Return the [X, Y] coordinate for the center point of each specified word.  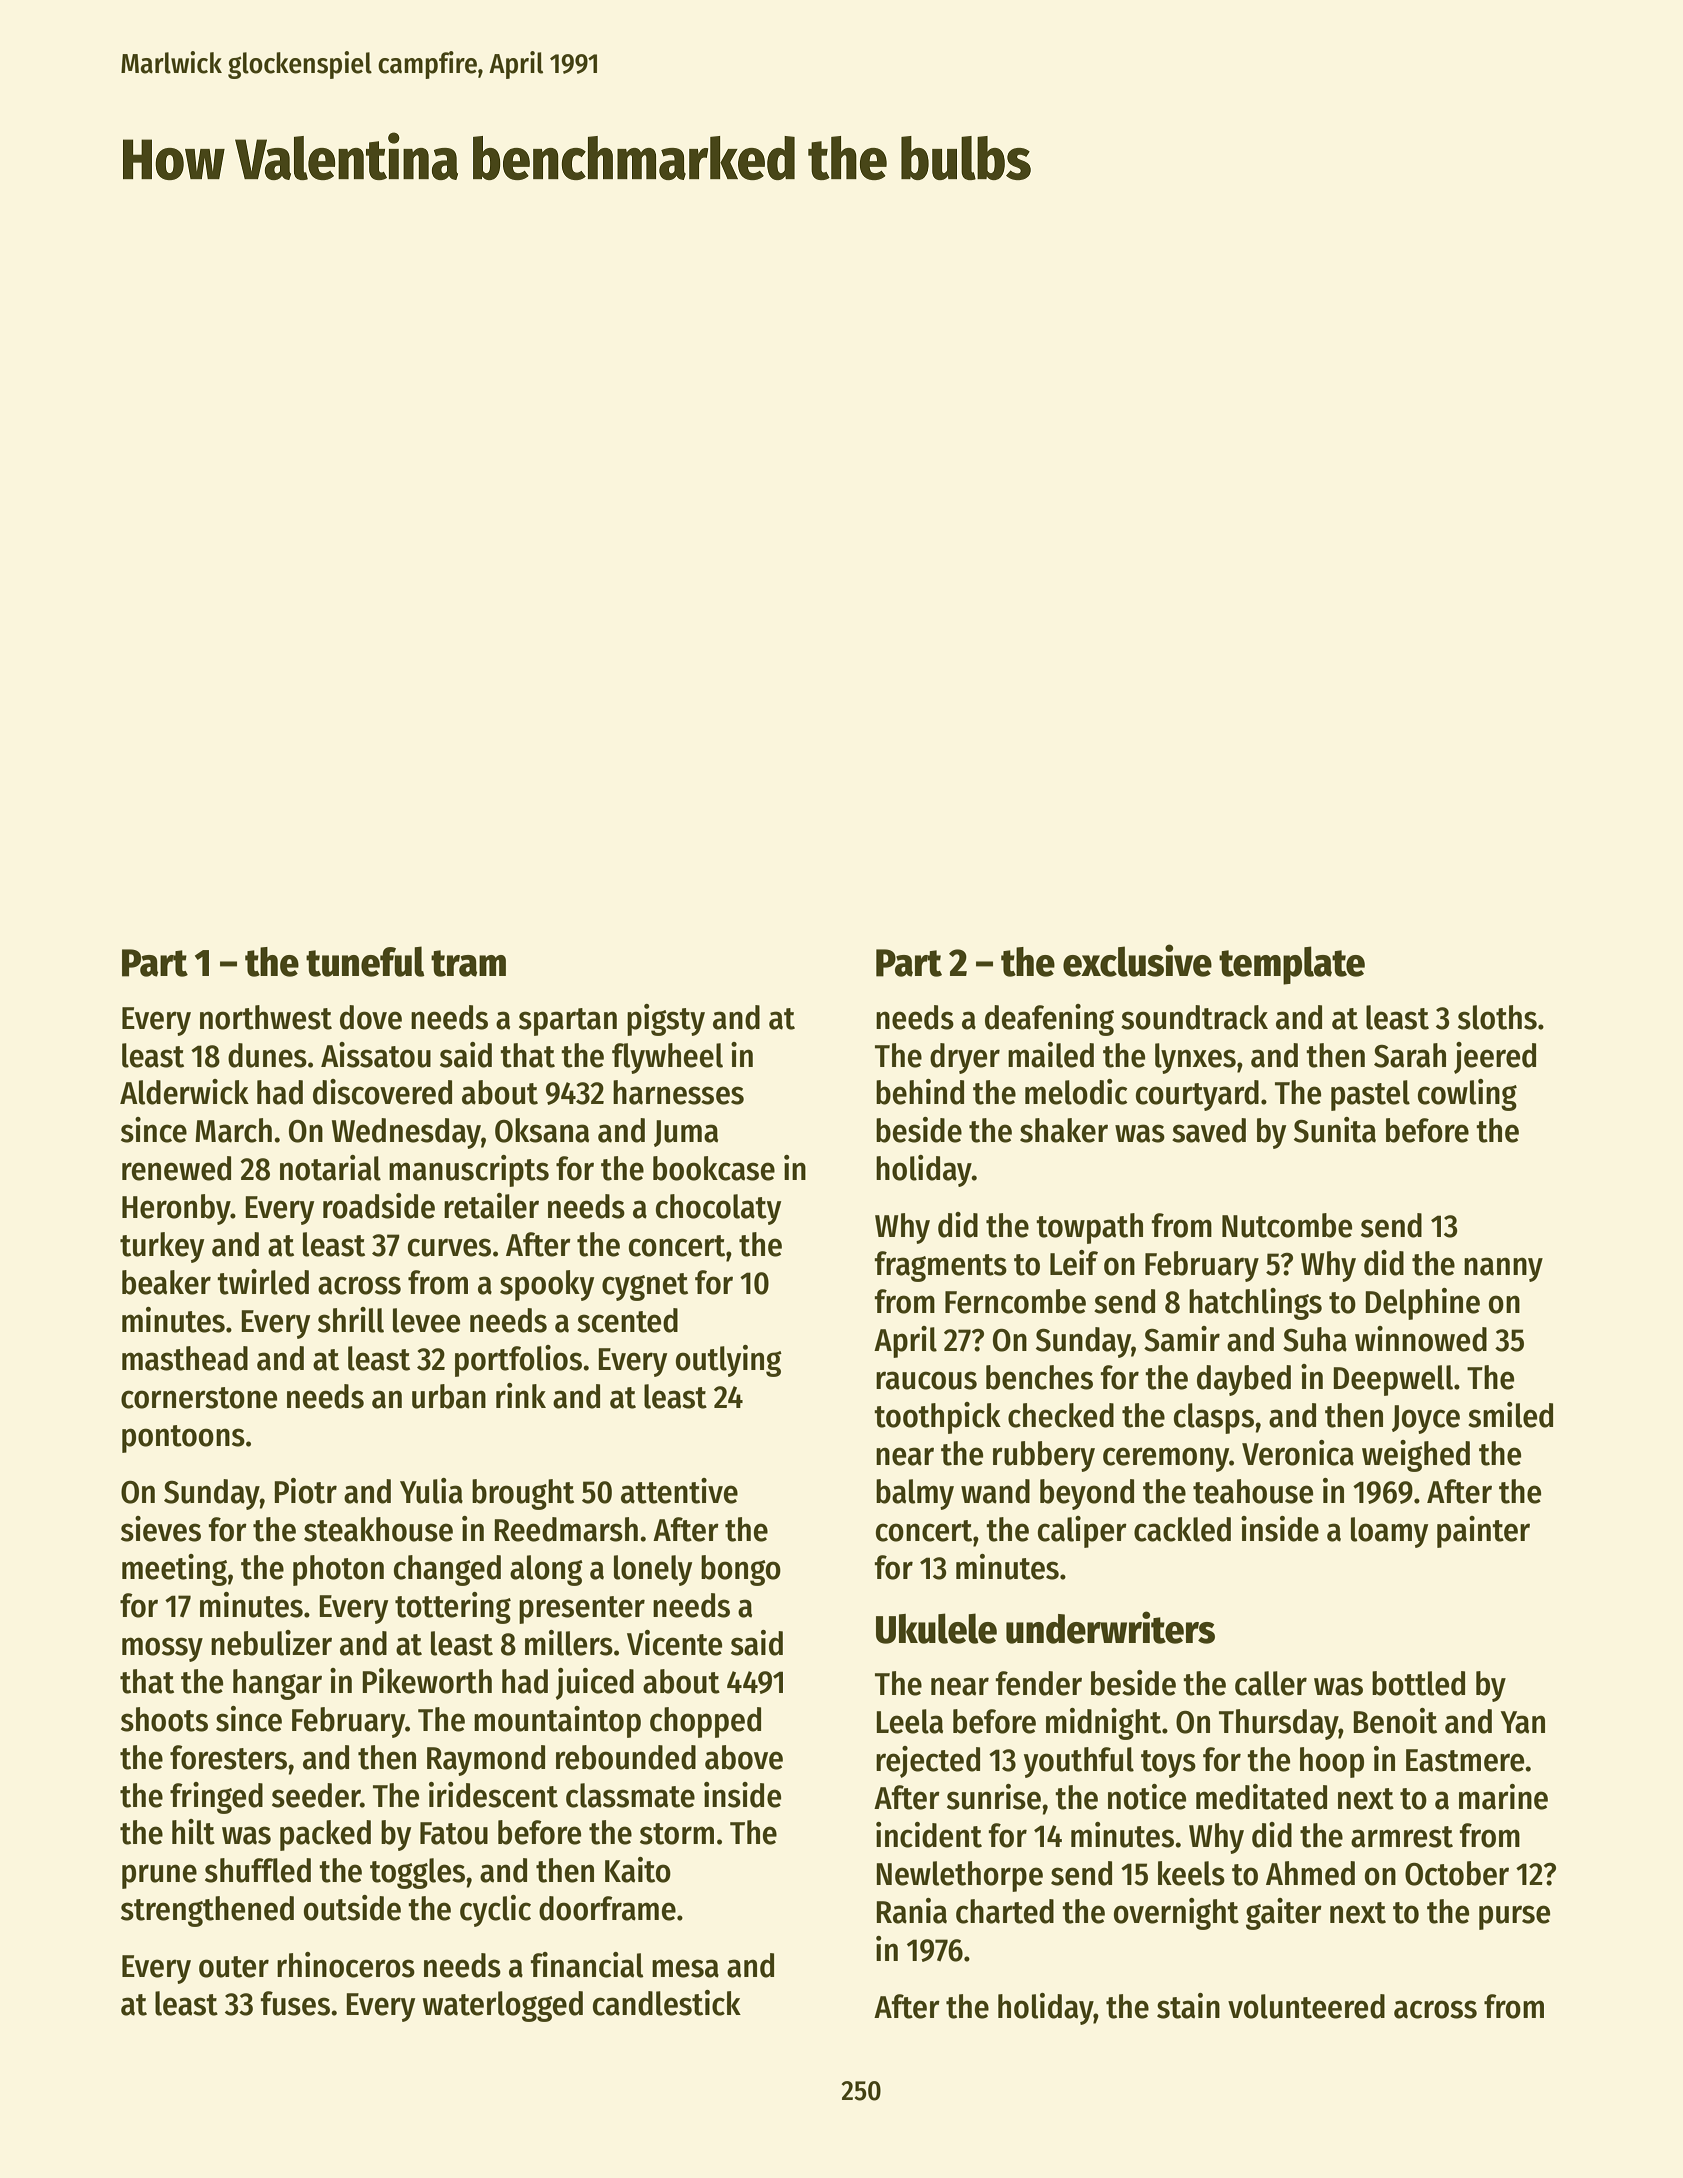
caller [1271, 1683]
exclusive [1137, 960]
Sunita [1335, 1130]
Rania [911, 1911]
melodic [1076, 1092]
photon [338, 1570]
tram [468, 963]
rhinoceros [346, 1965]
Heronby [176, 1209]
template [1292, 965]
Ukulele [936, 1628]
